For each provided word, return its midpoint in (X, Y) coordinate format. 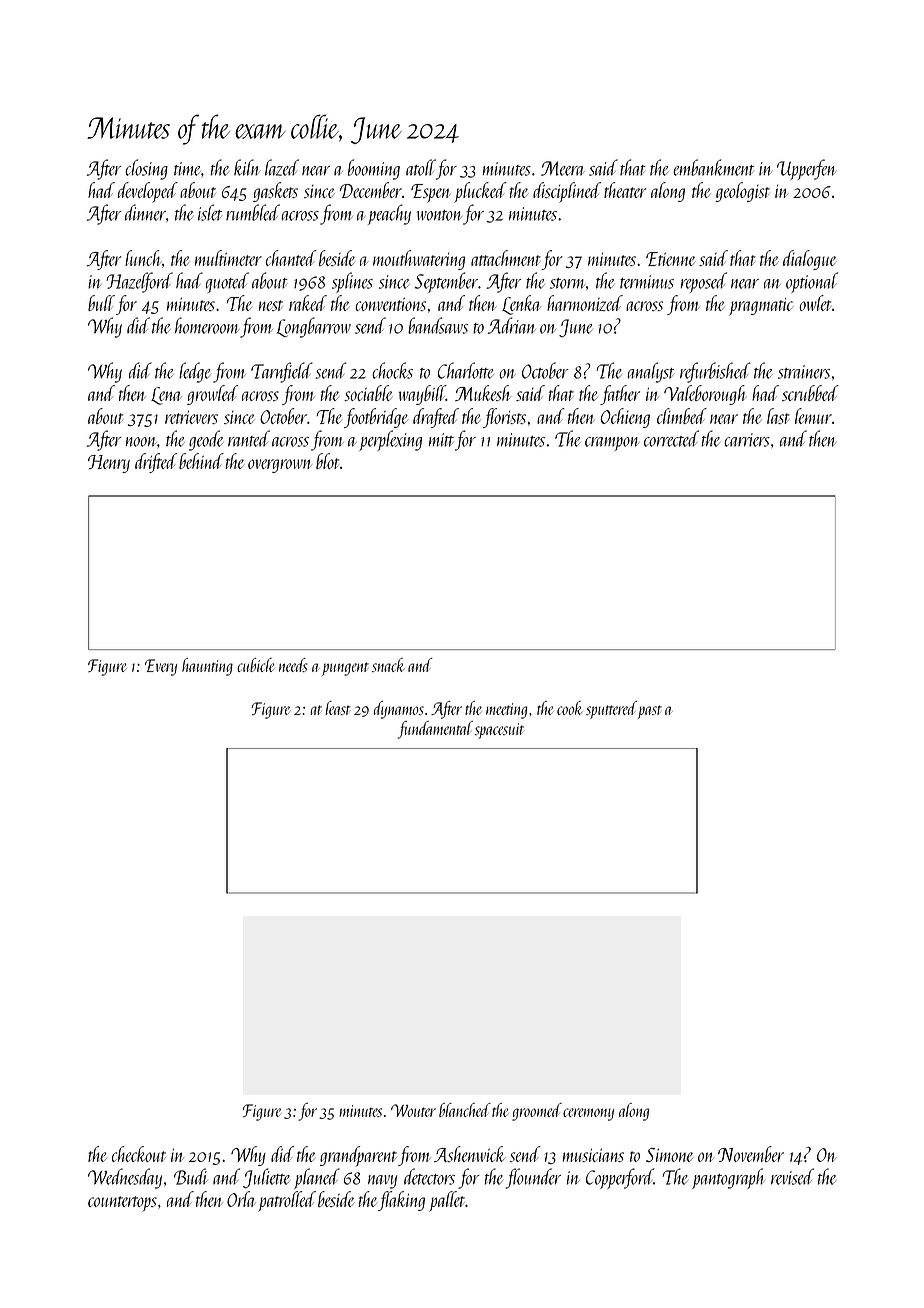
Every (161, 667)
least (338, 708)
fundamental (435, 730)
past (650, 712)
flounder (533, 1178)
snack (388, 665)
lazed (282, 167)
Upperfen (806, 169)
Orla (241, 1199)
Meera (563, 168)
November (751, 1154)
